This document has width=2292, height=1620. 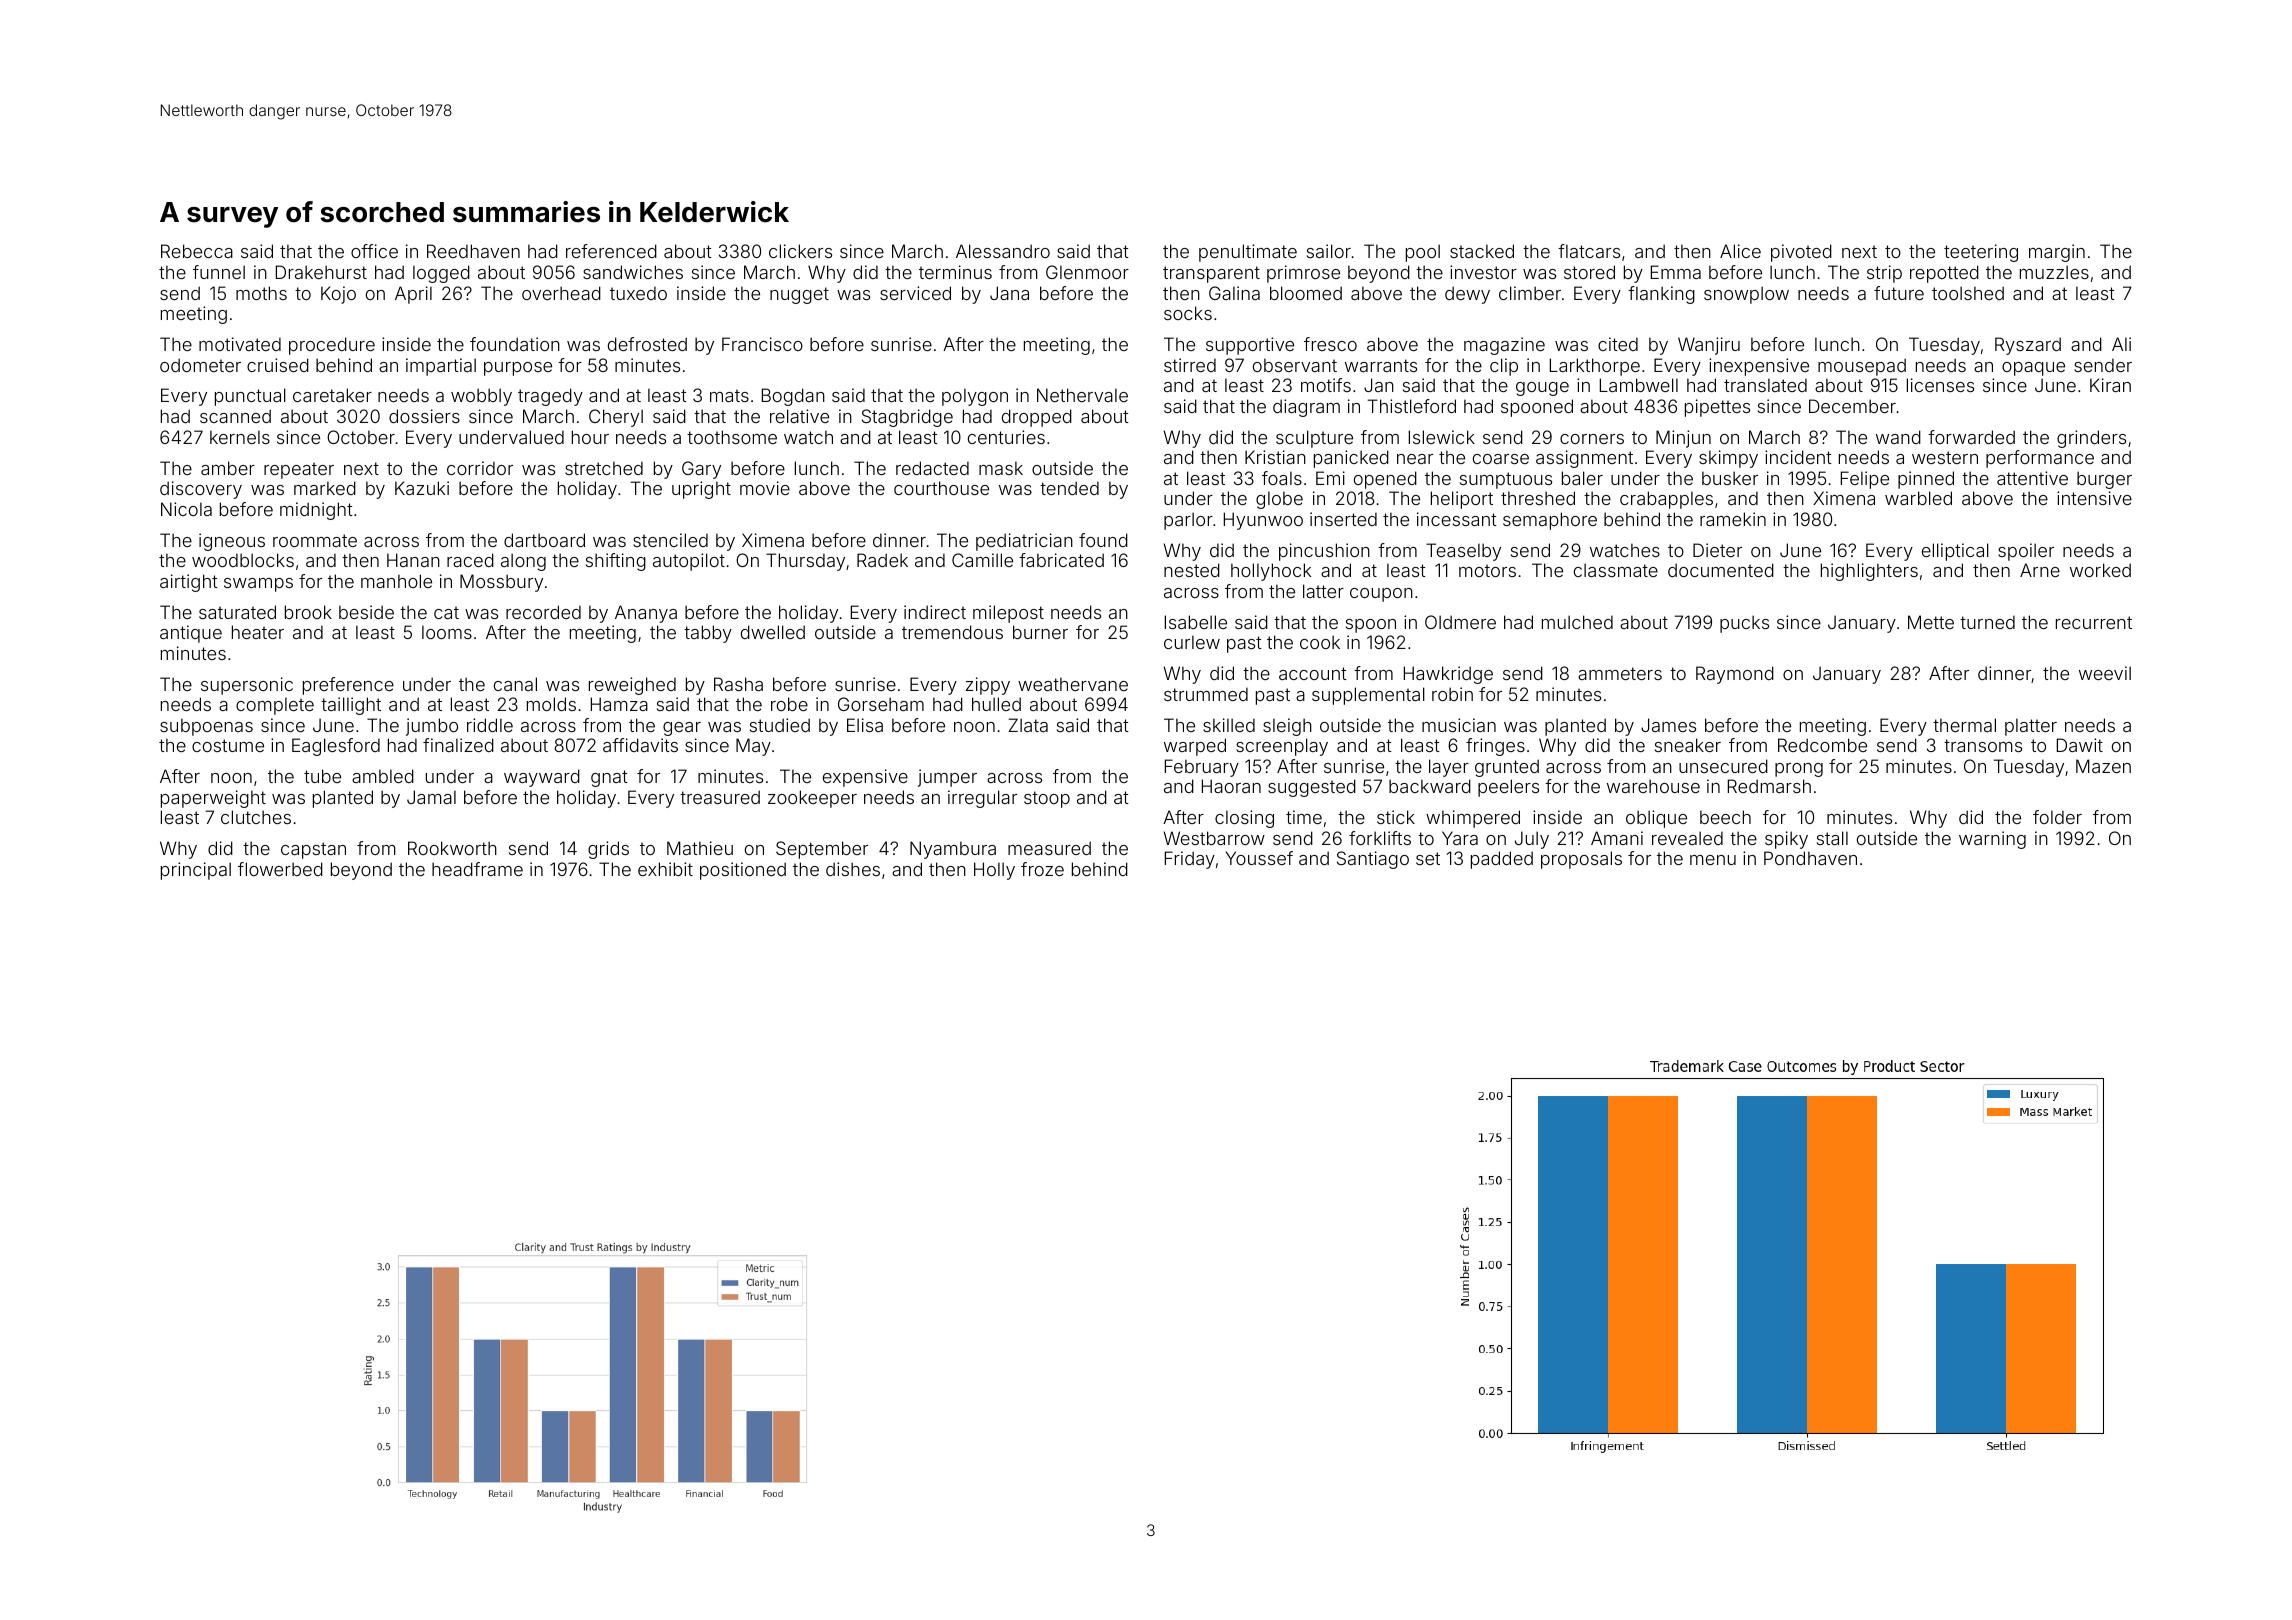 What do you see at coordinates (1303, 274) in the document?
I see `primrose` at bounding box center [1303, 274].
